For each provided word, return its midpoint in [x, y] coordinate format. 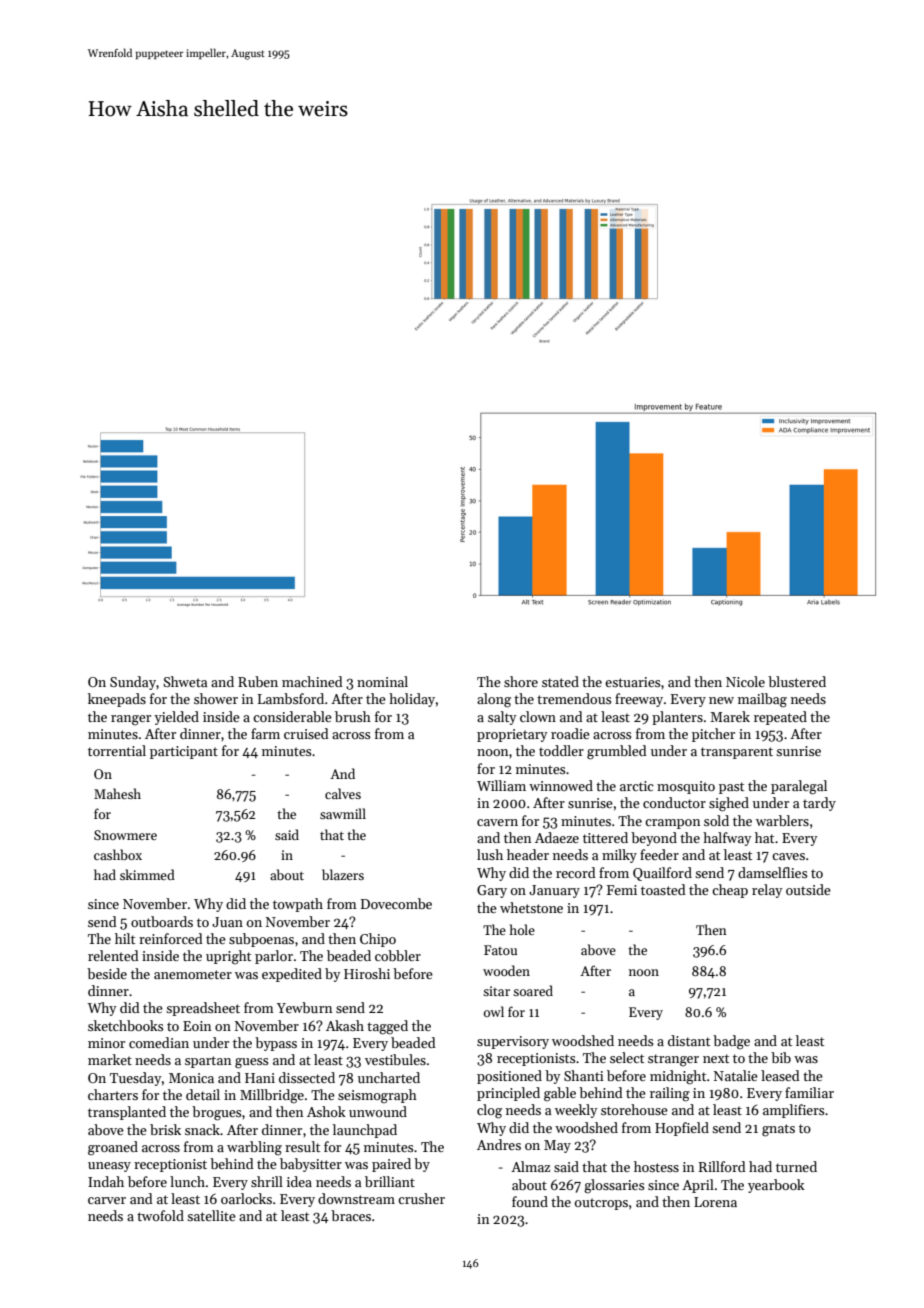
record [576, 872]
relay [767, 891]
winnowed [561, 785]
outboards [162, 921]
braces [351, 1215]
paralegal [799, 787]
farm [265, 733]
